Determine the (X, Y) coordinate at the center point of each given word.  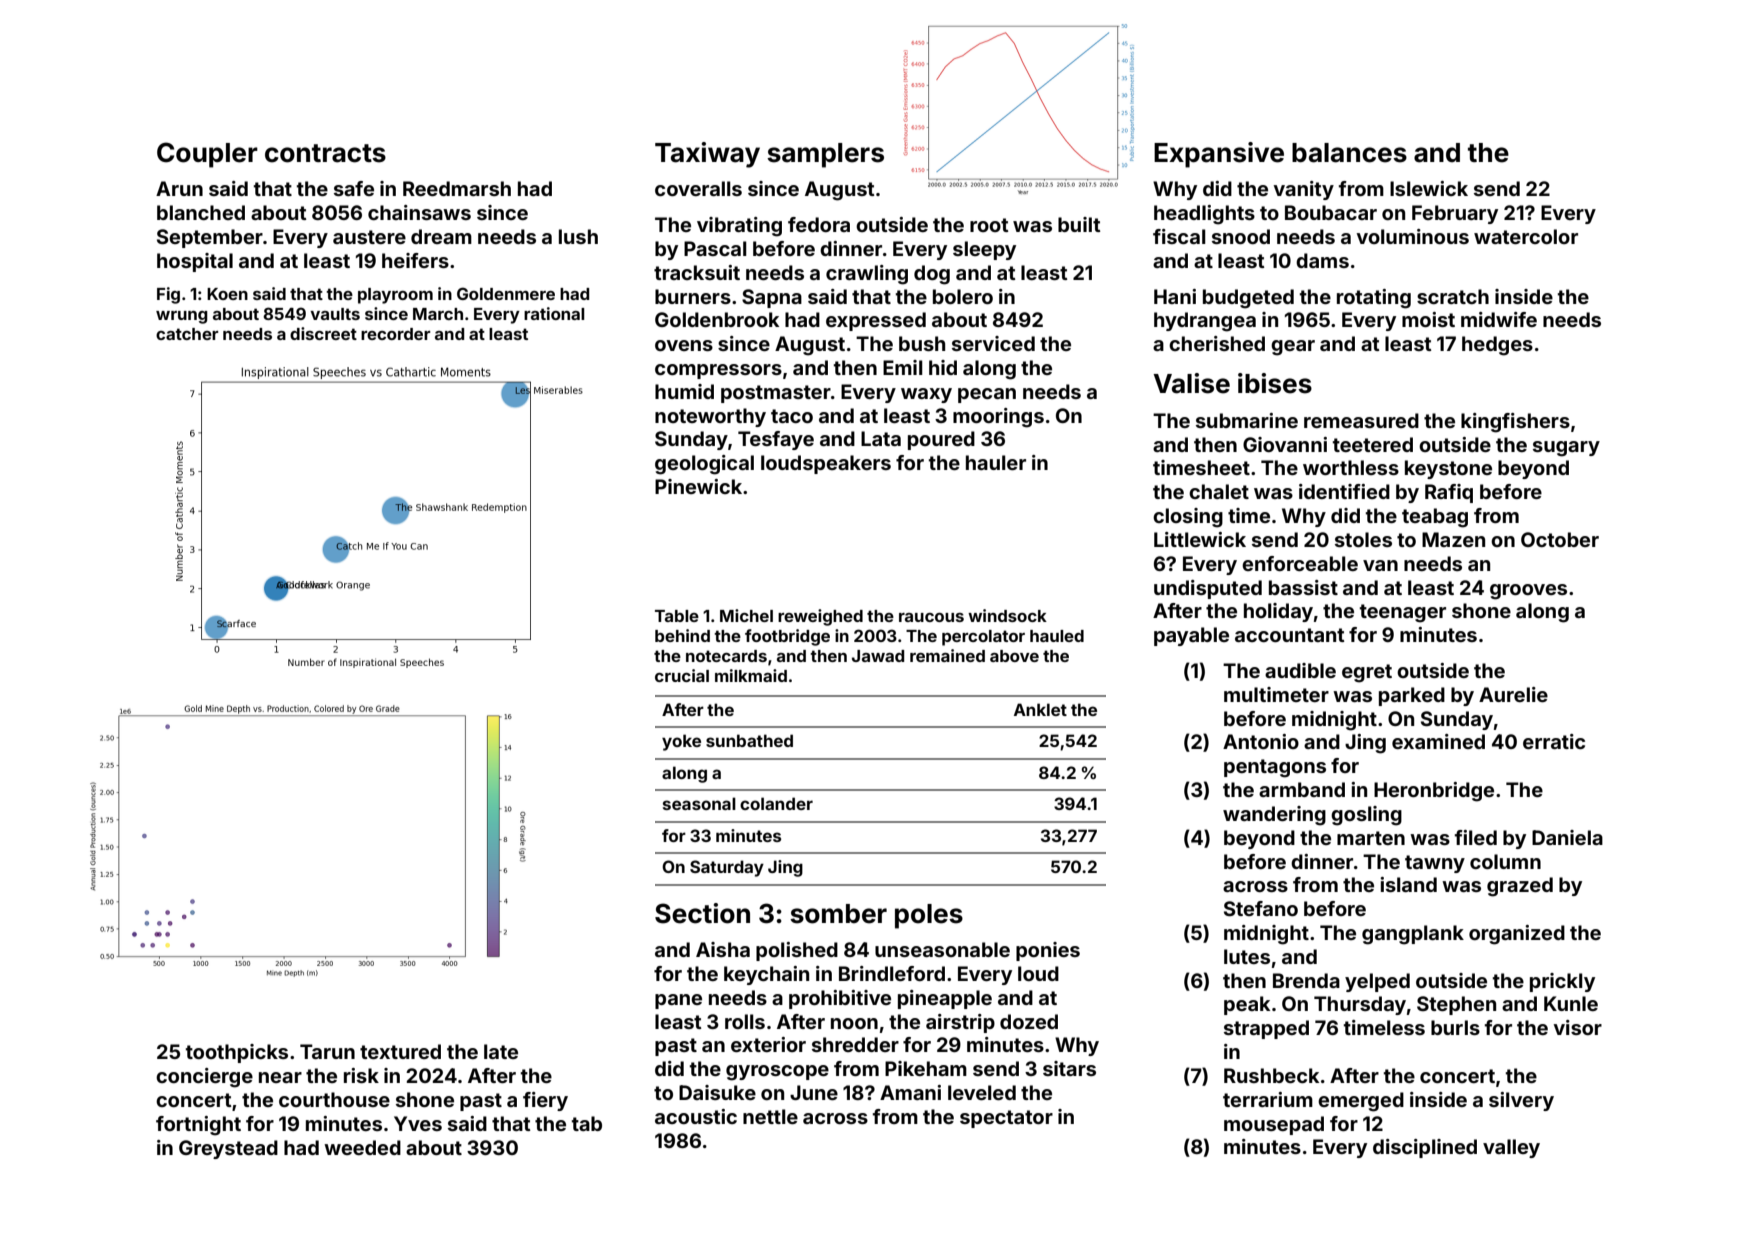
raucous (931, 617)
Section (702, 913)
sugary (1566, 449)
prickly (1562, 982)
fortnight (198, 1126)
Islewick (1429, 188)
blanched (201, 212)
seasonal (699, 803)
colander (776, 803)
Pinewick (698, 486)
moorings (998, 418)
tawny (1435, 864)
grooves (1528, 592)
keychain (766, 975)
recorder (396, 334)
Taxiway (707, 155)
